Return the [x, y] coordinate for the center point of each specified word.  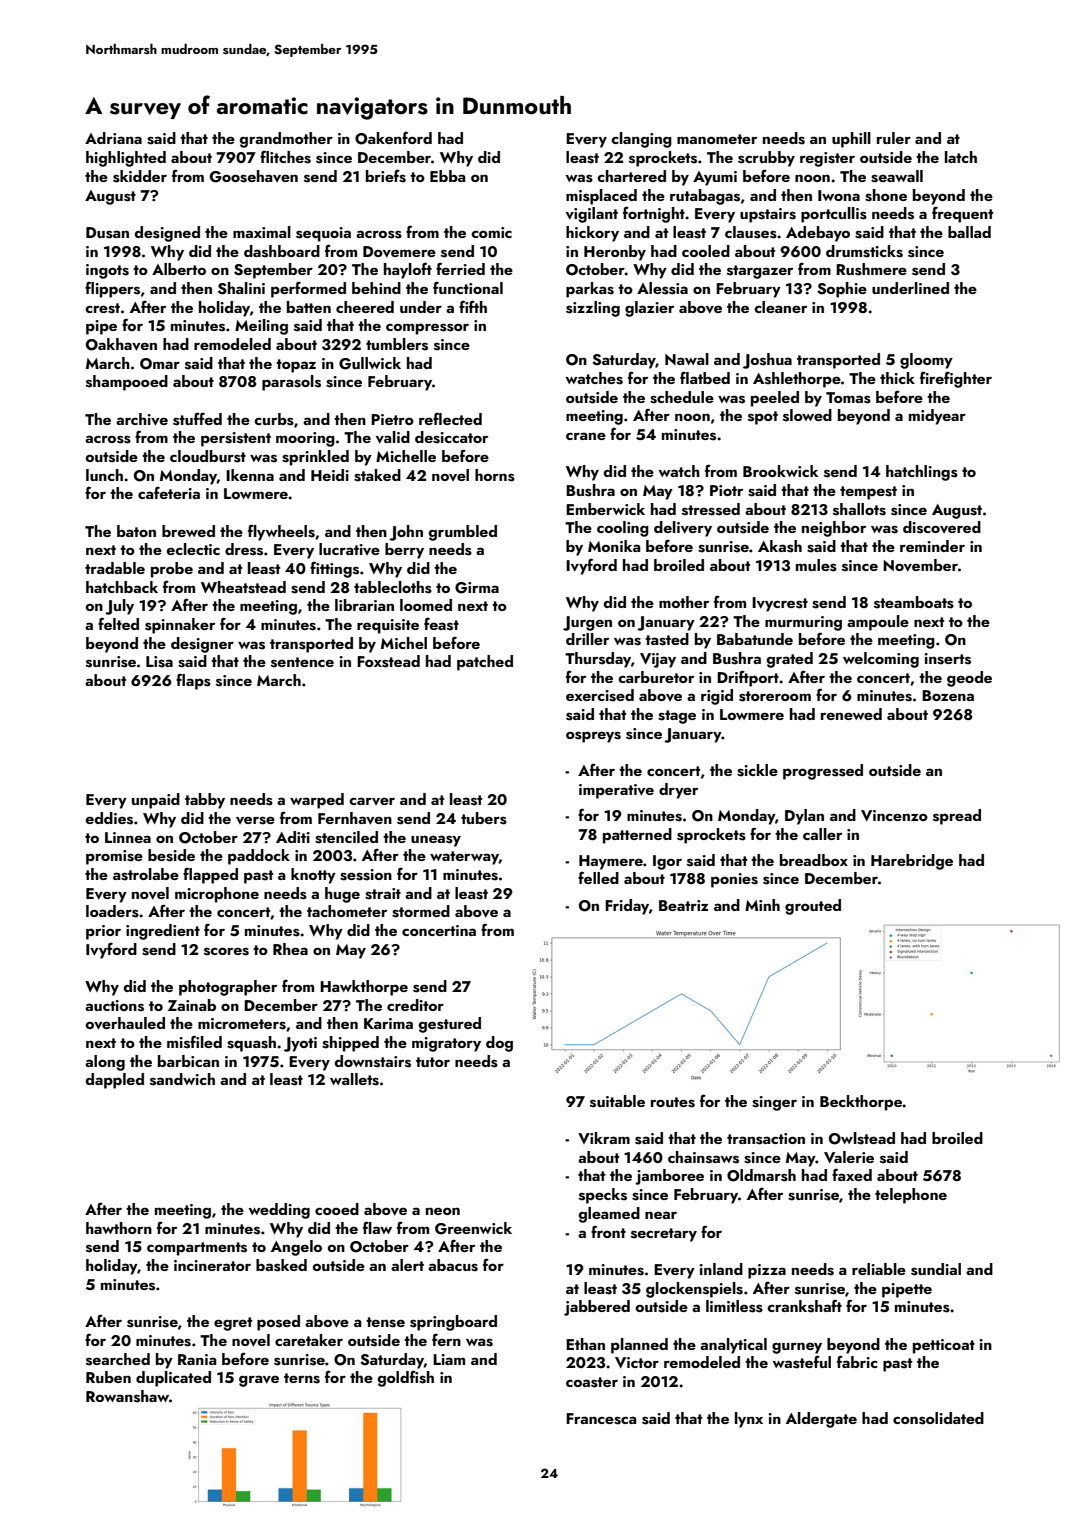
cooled [706, 251]
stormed [421, 911]
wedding [279, 1211]
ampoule [878, 623]
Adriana [113, 138]
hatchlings [922, 473]
